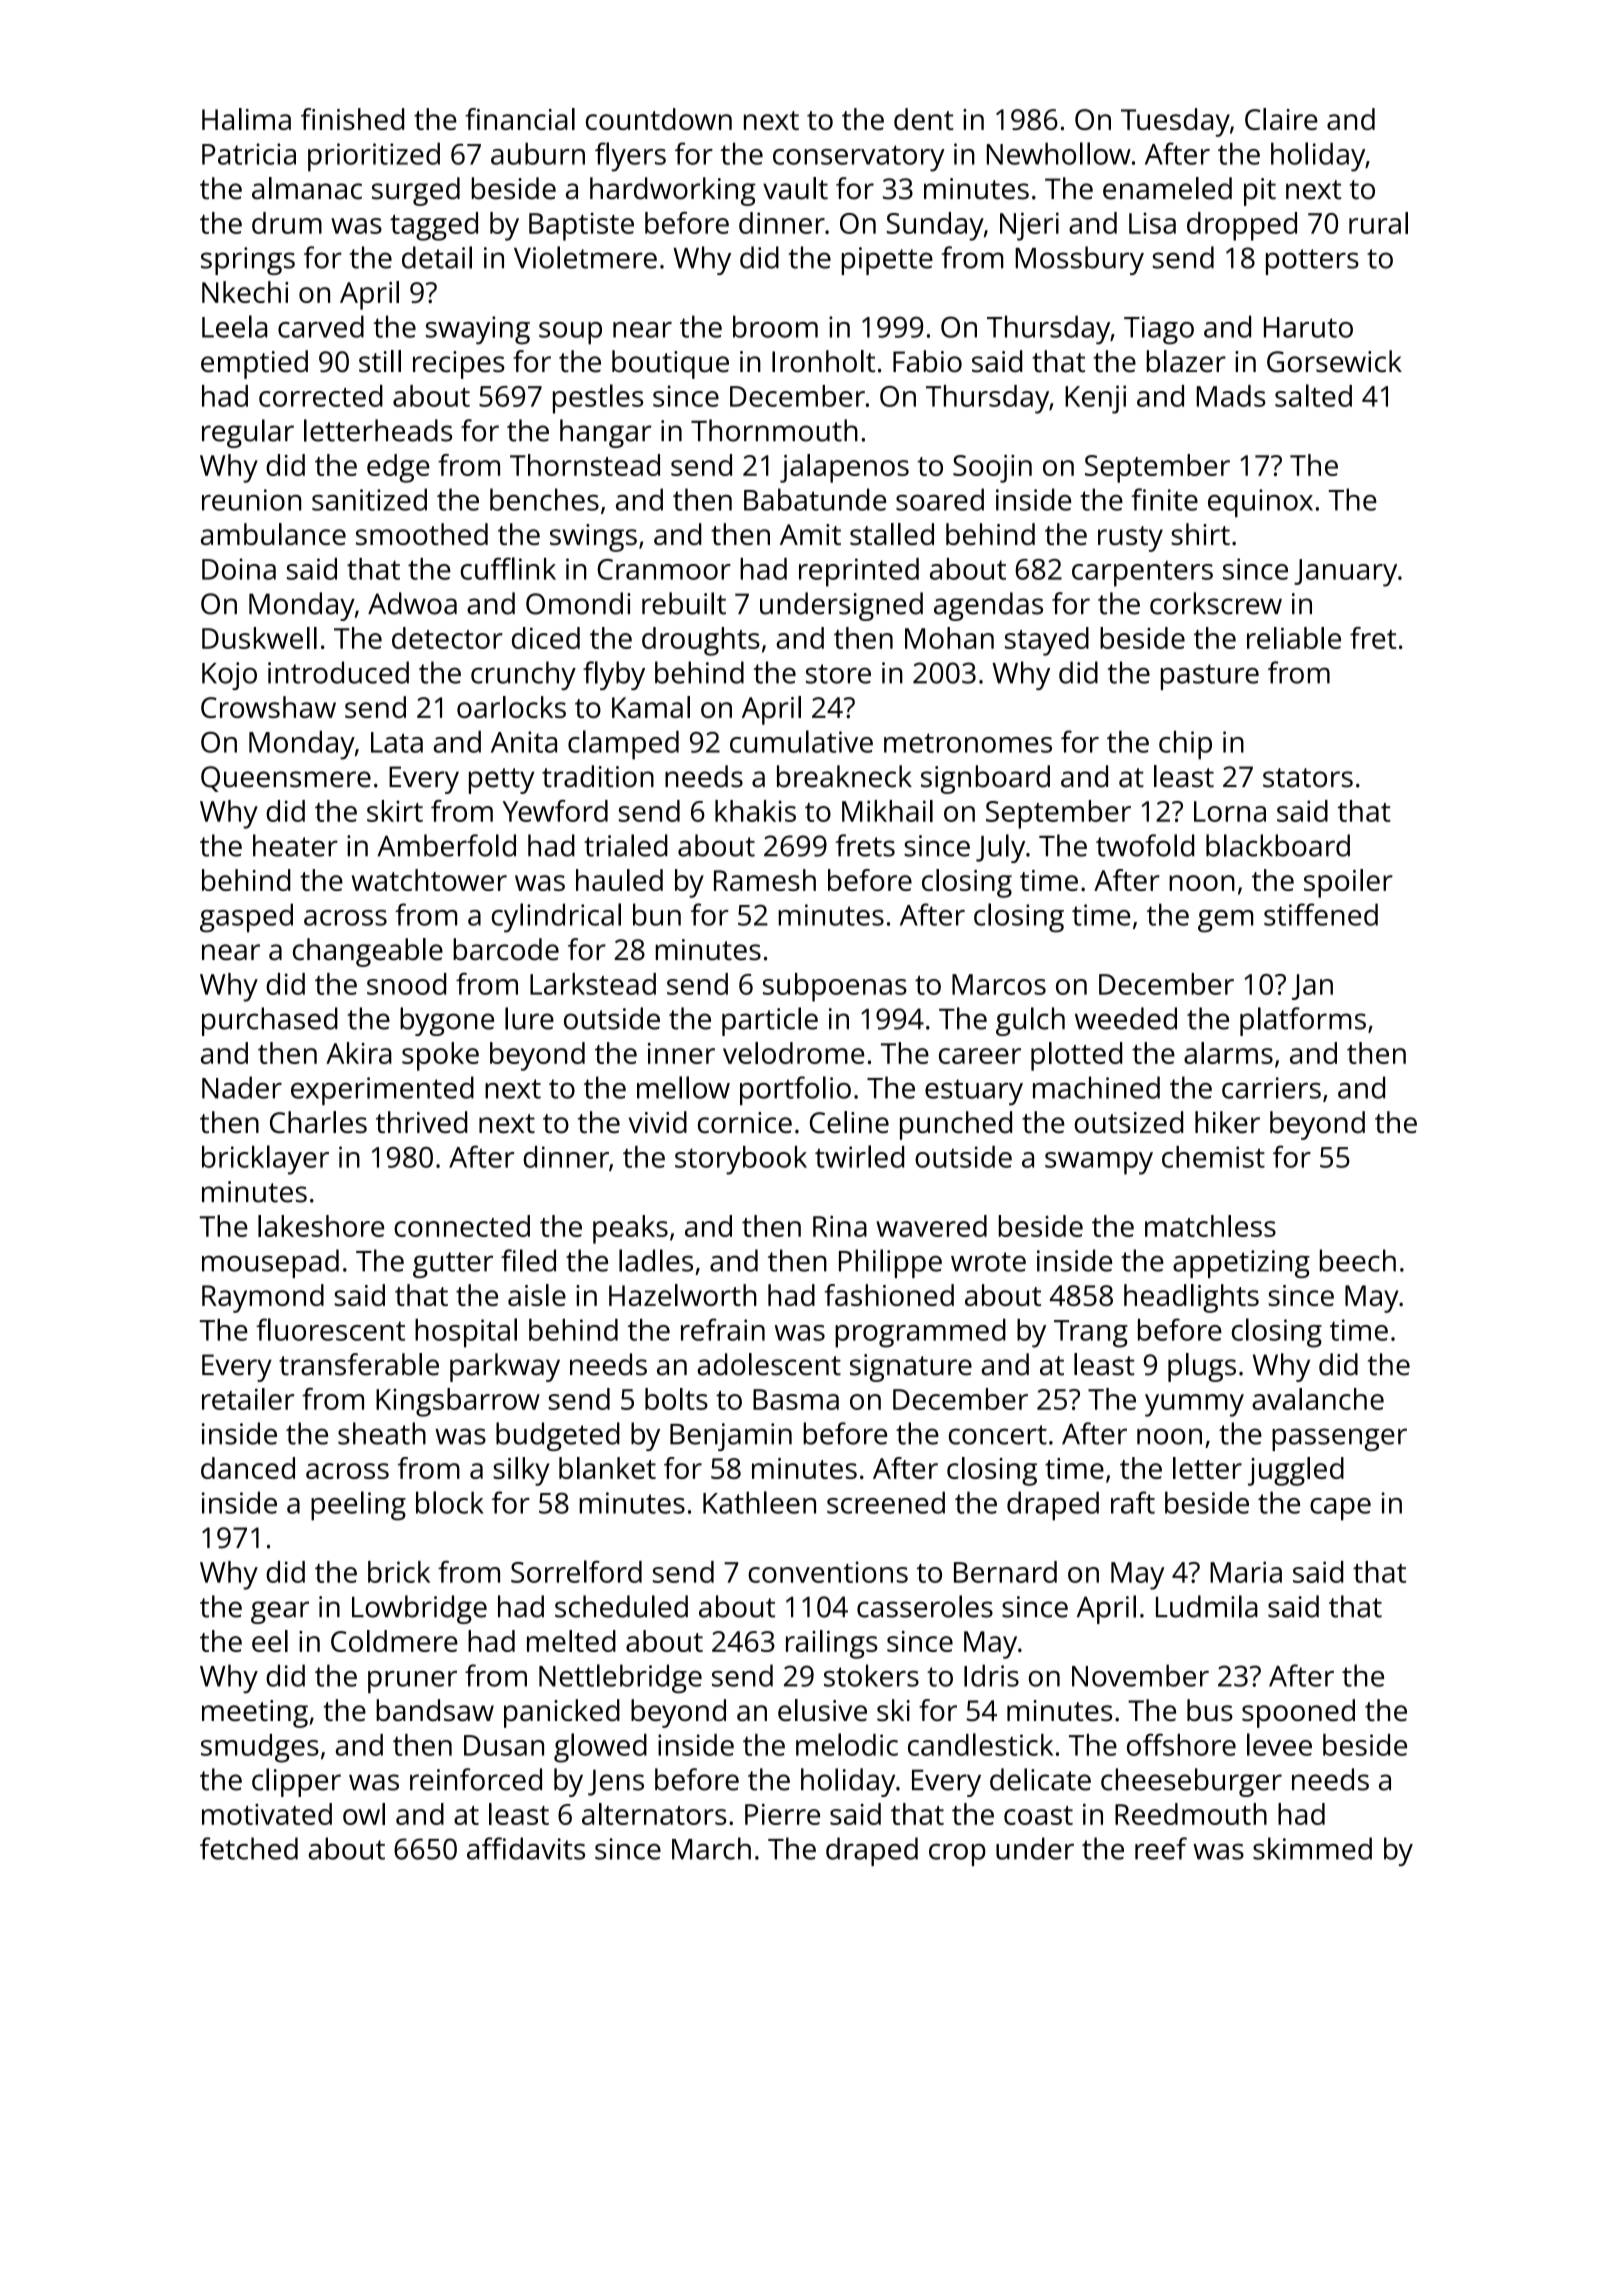 Image resolution: width=1620 pixels, height=2292 pixels. What do you see at coordinates (886, 1502) in the image?
I see `screened` at bounding box center [886, 1502].
